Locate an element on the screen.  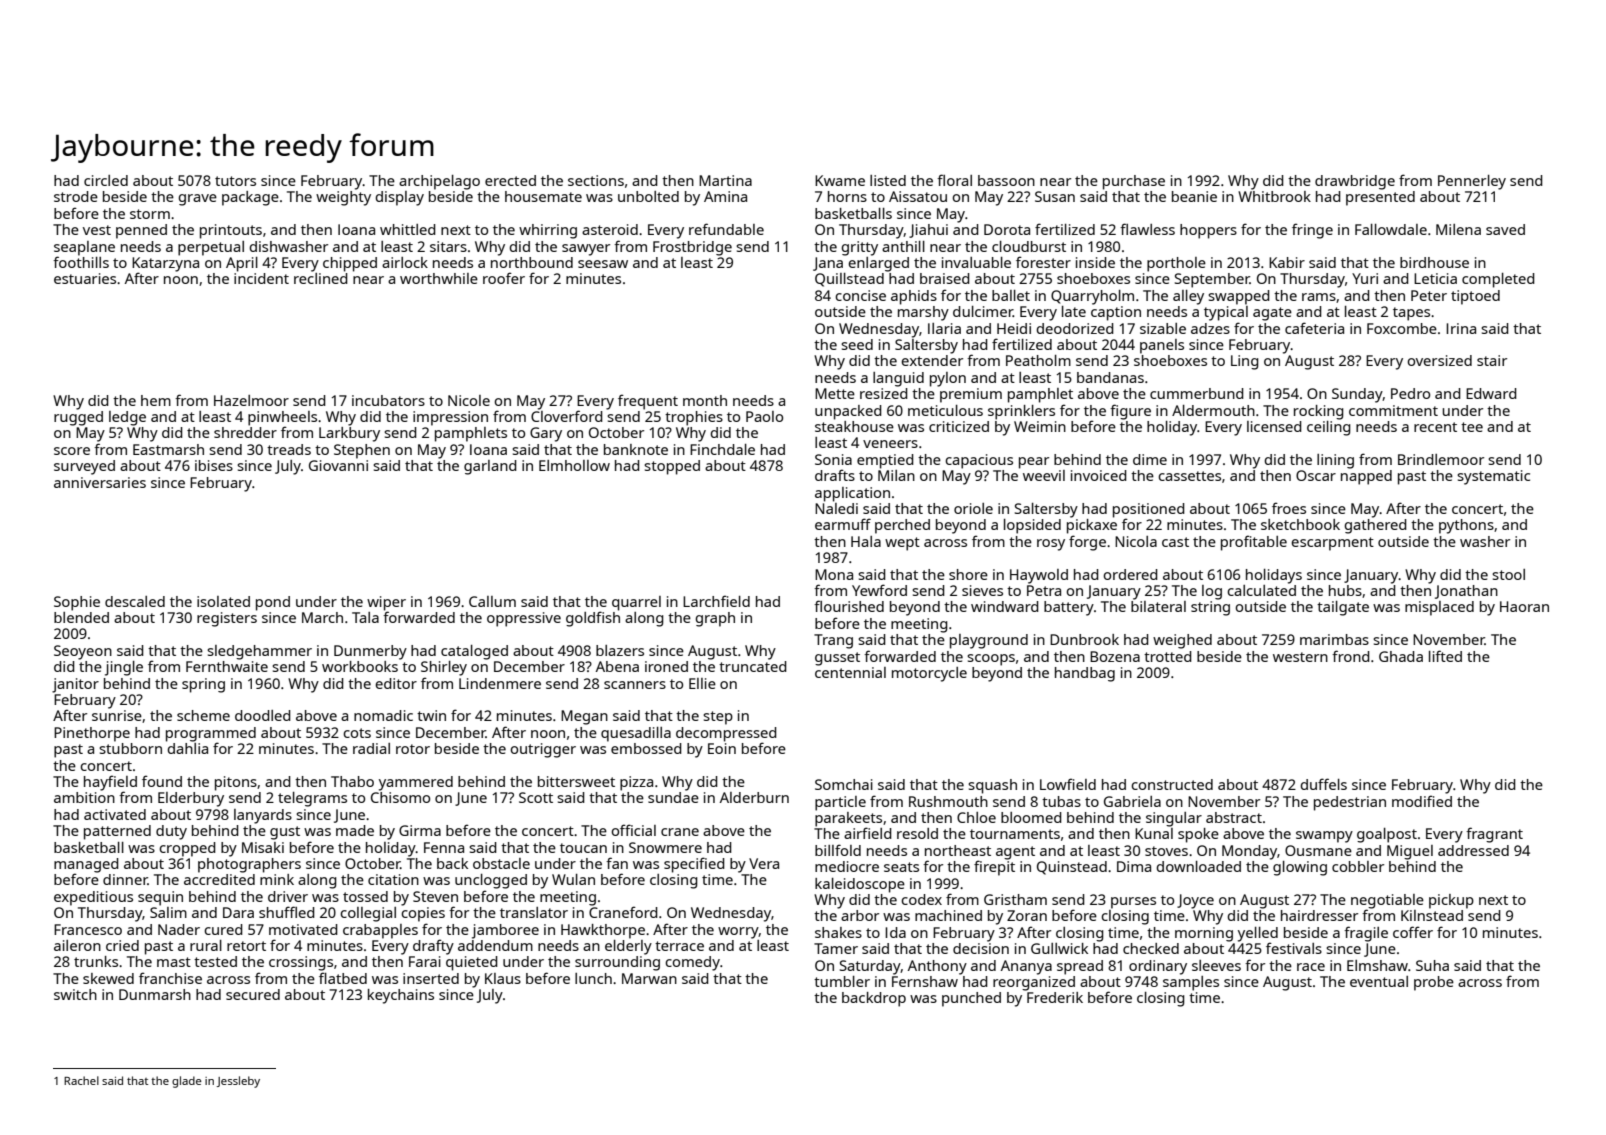
lifted is located at coordinates (1445, 656).
